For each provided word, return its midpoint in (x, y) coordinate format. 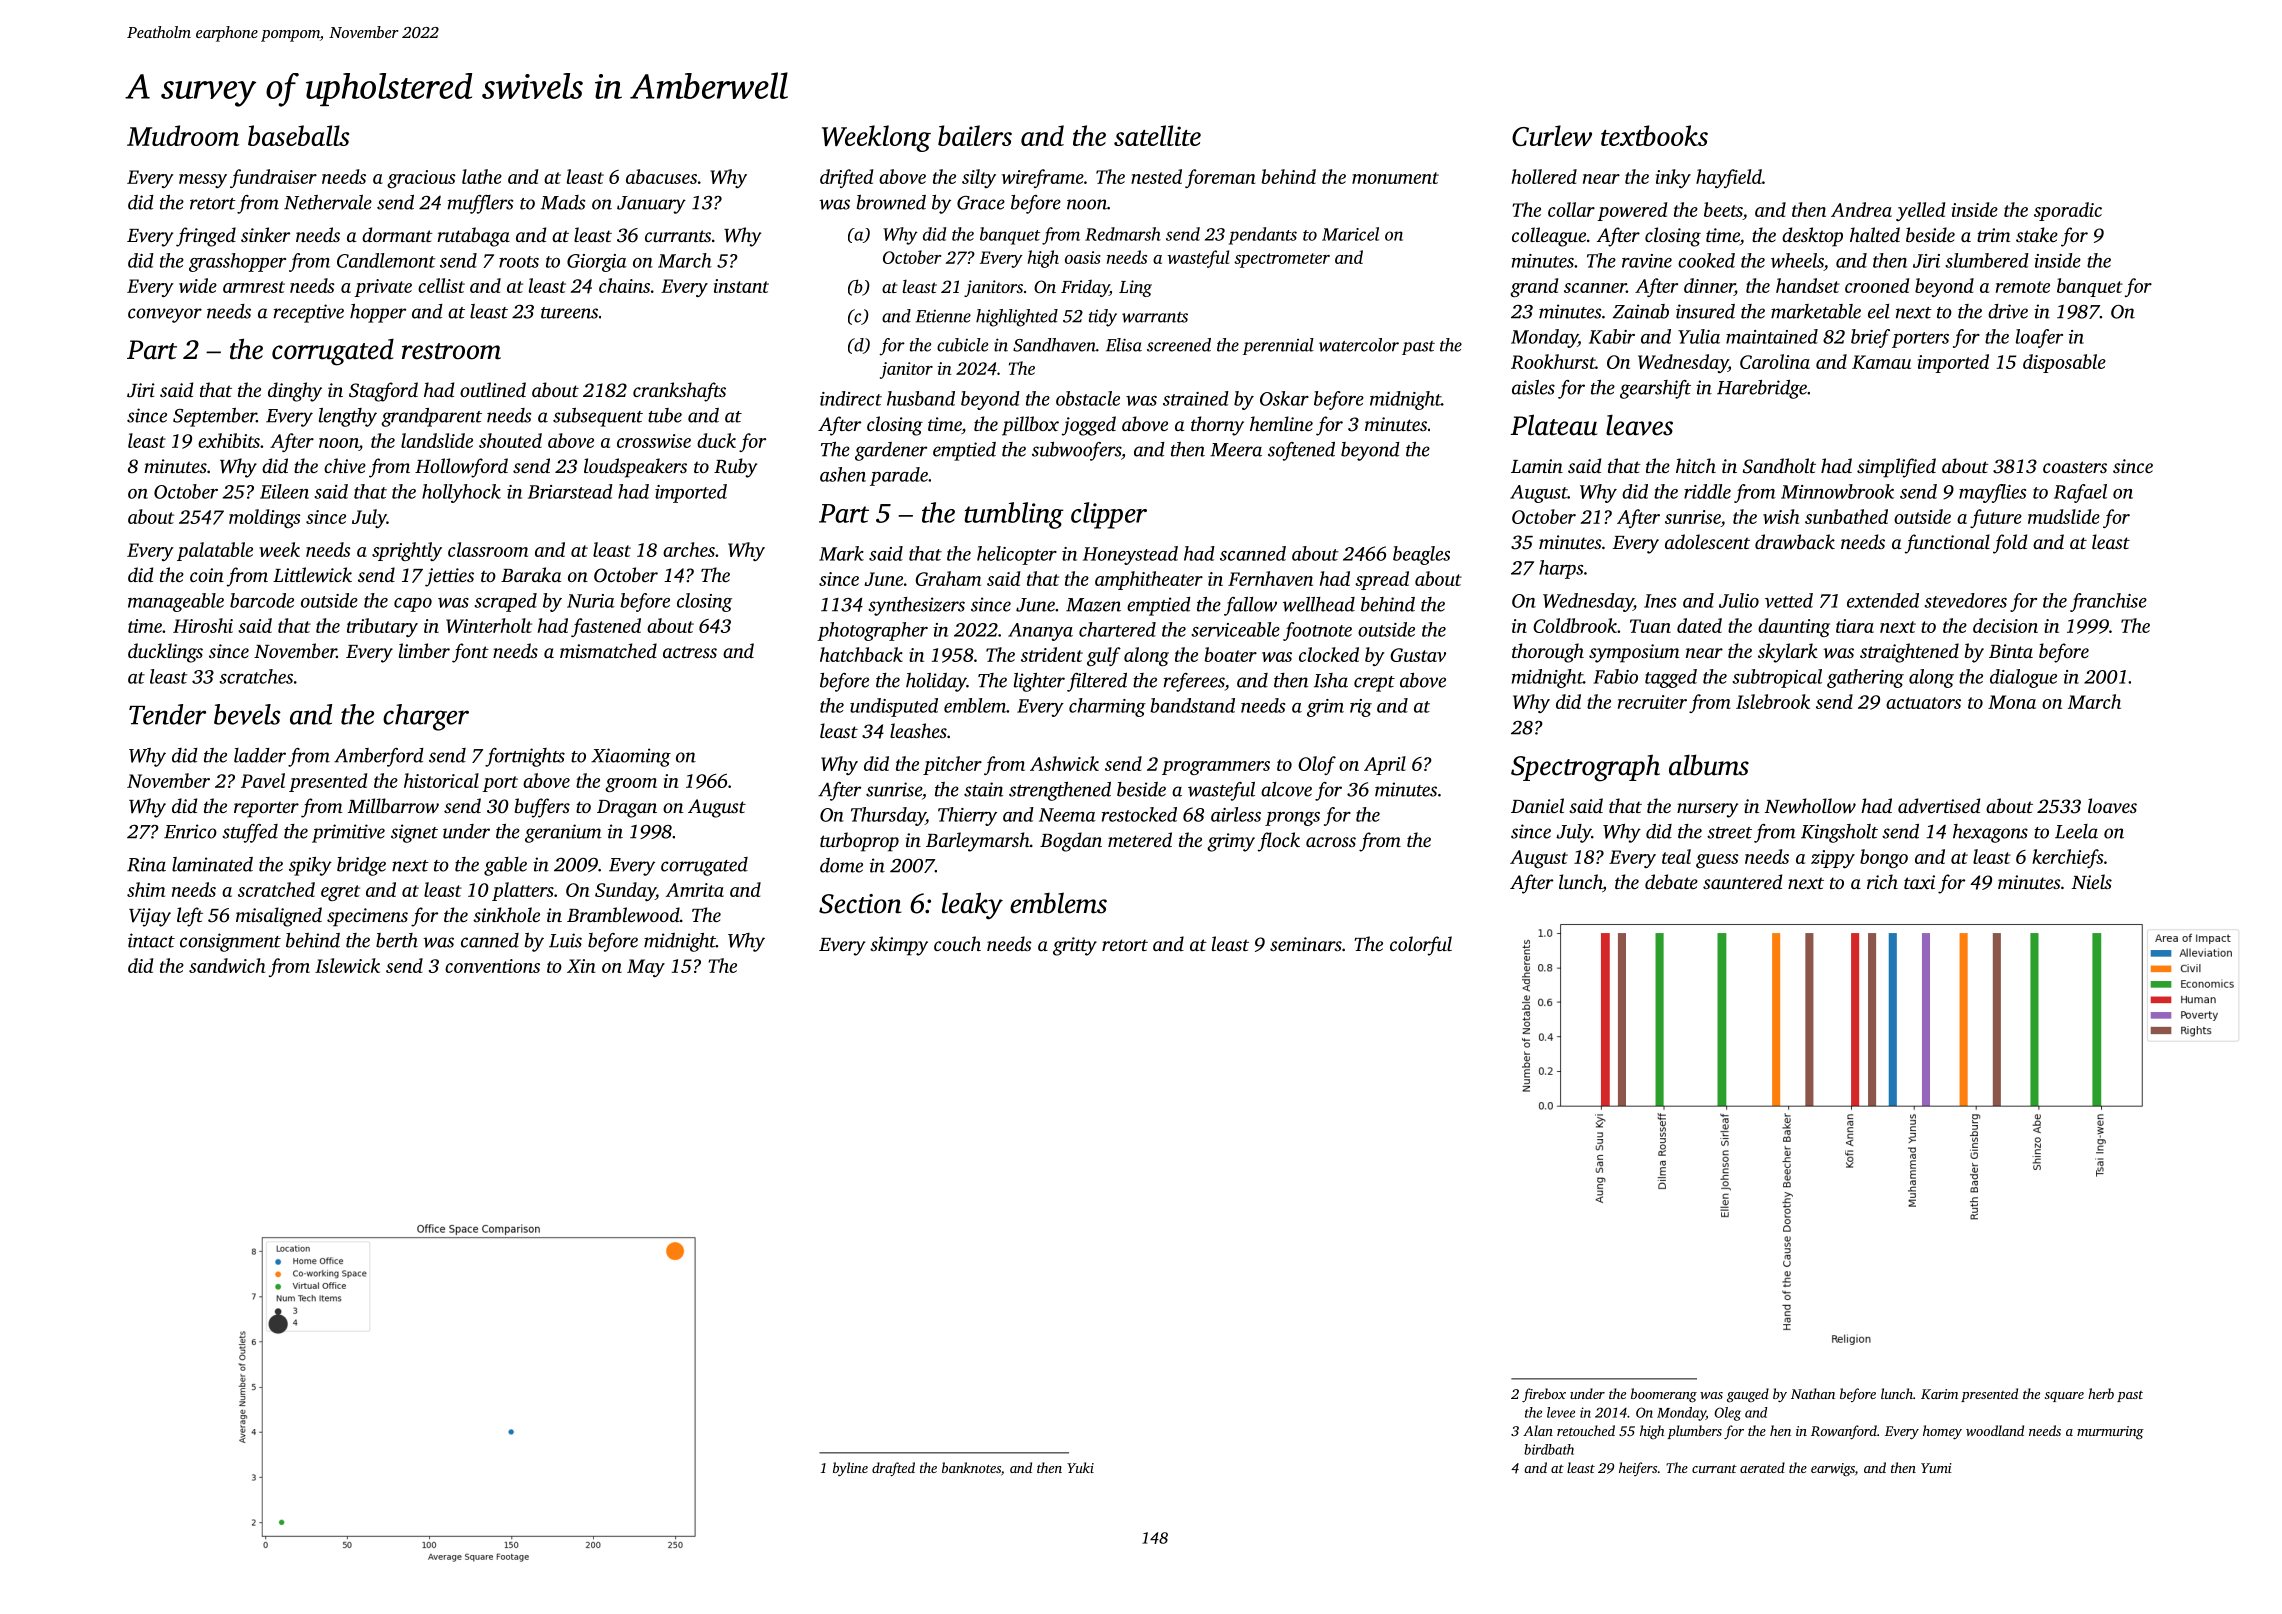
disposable (2064, 363)
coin (207, 575)
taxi (1919, 882)
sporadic (2068, 211)
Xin (581, 966)
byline (850, 1469)
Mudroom (183, 135)
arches (689, 549)
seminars (1306, 944)
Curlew (1552, 135)
